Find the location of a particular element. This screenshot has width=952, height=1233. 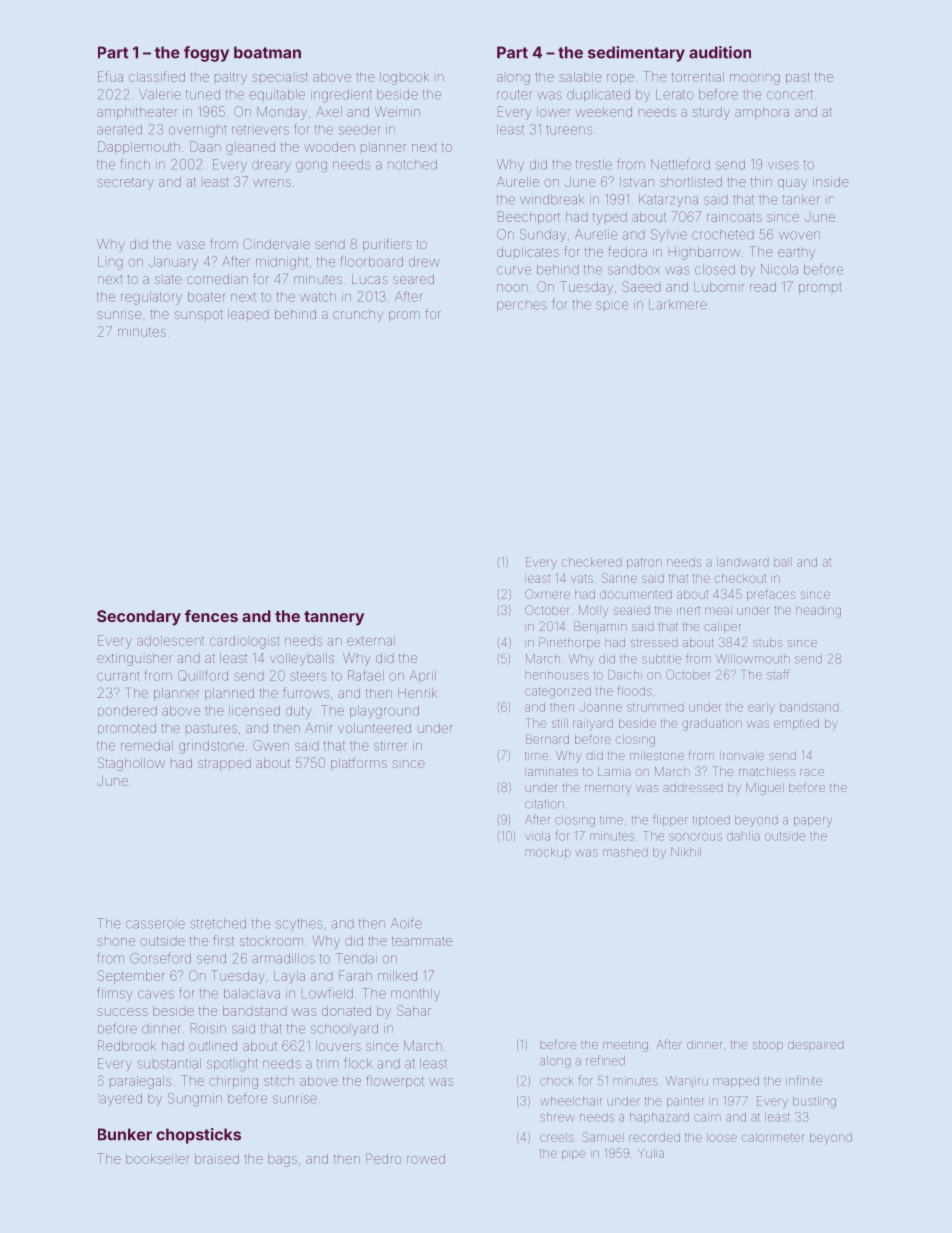

paralegals is located at coordinates (140, 1082).
